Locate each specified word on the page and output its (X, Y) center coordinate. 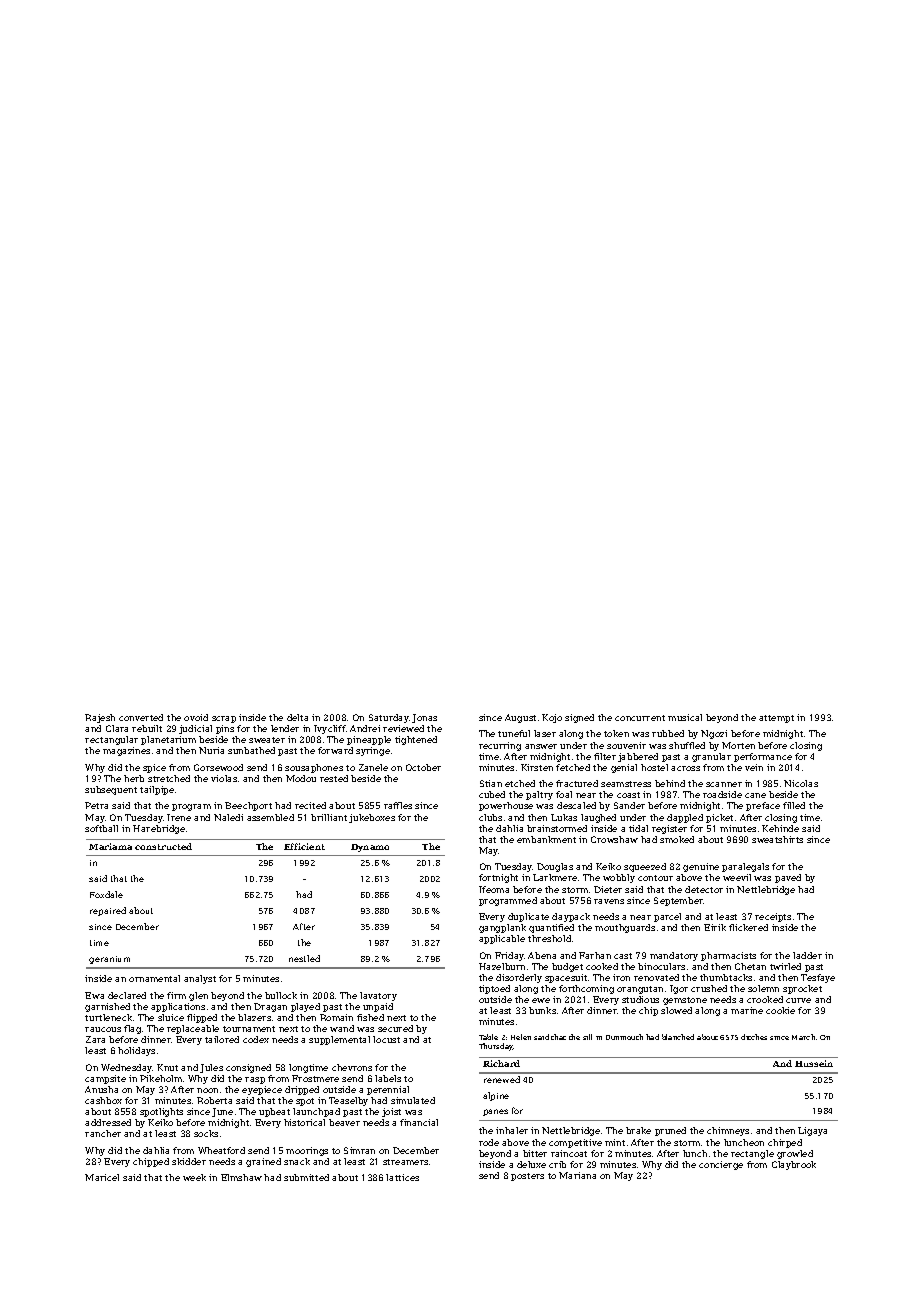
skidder (189, 1161)
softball (101, 828)
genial (624, 768)
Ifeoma (494, 889)
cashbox (103, 1100)
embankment (546, 839)
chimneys (728, 1131)
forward (335, 750)
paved (788, 878)
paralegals (745, 867)
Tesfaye (818, 978)
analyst (200, 979)
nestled (304, 958)
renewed (502, 1079)
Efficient (304, 846)
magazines (126, 751)
